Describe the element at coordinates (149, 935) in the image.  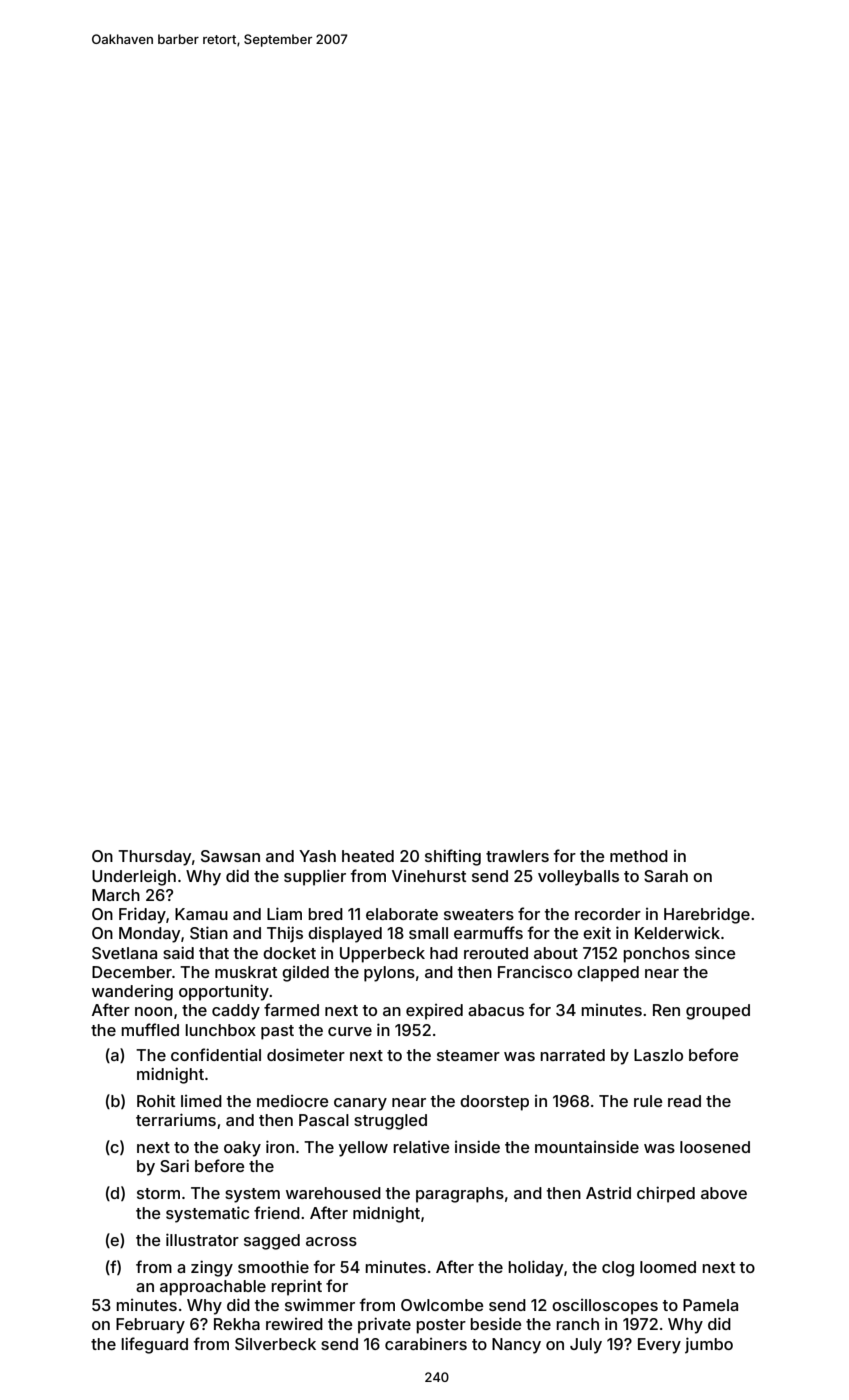
I see `Monday` at that location.
